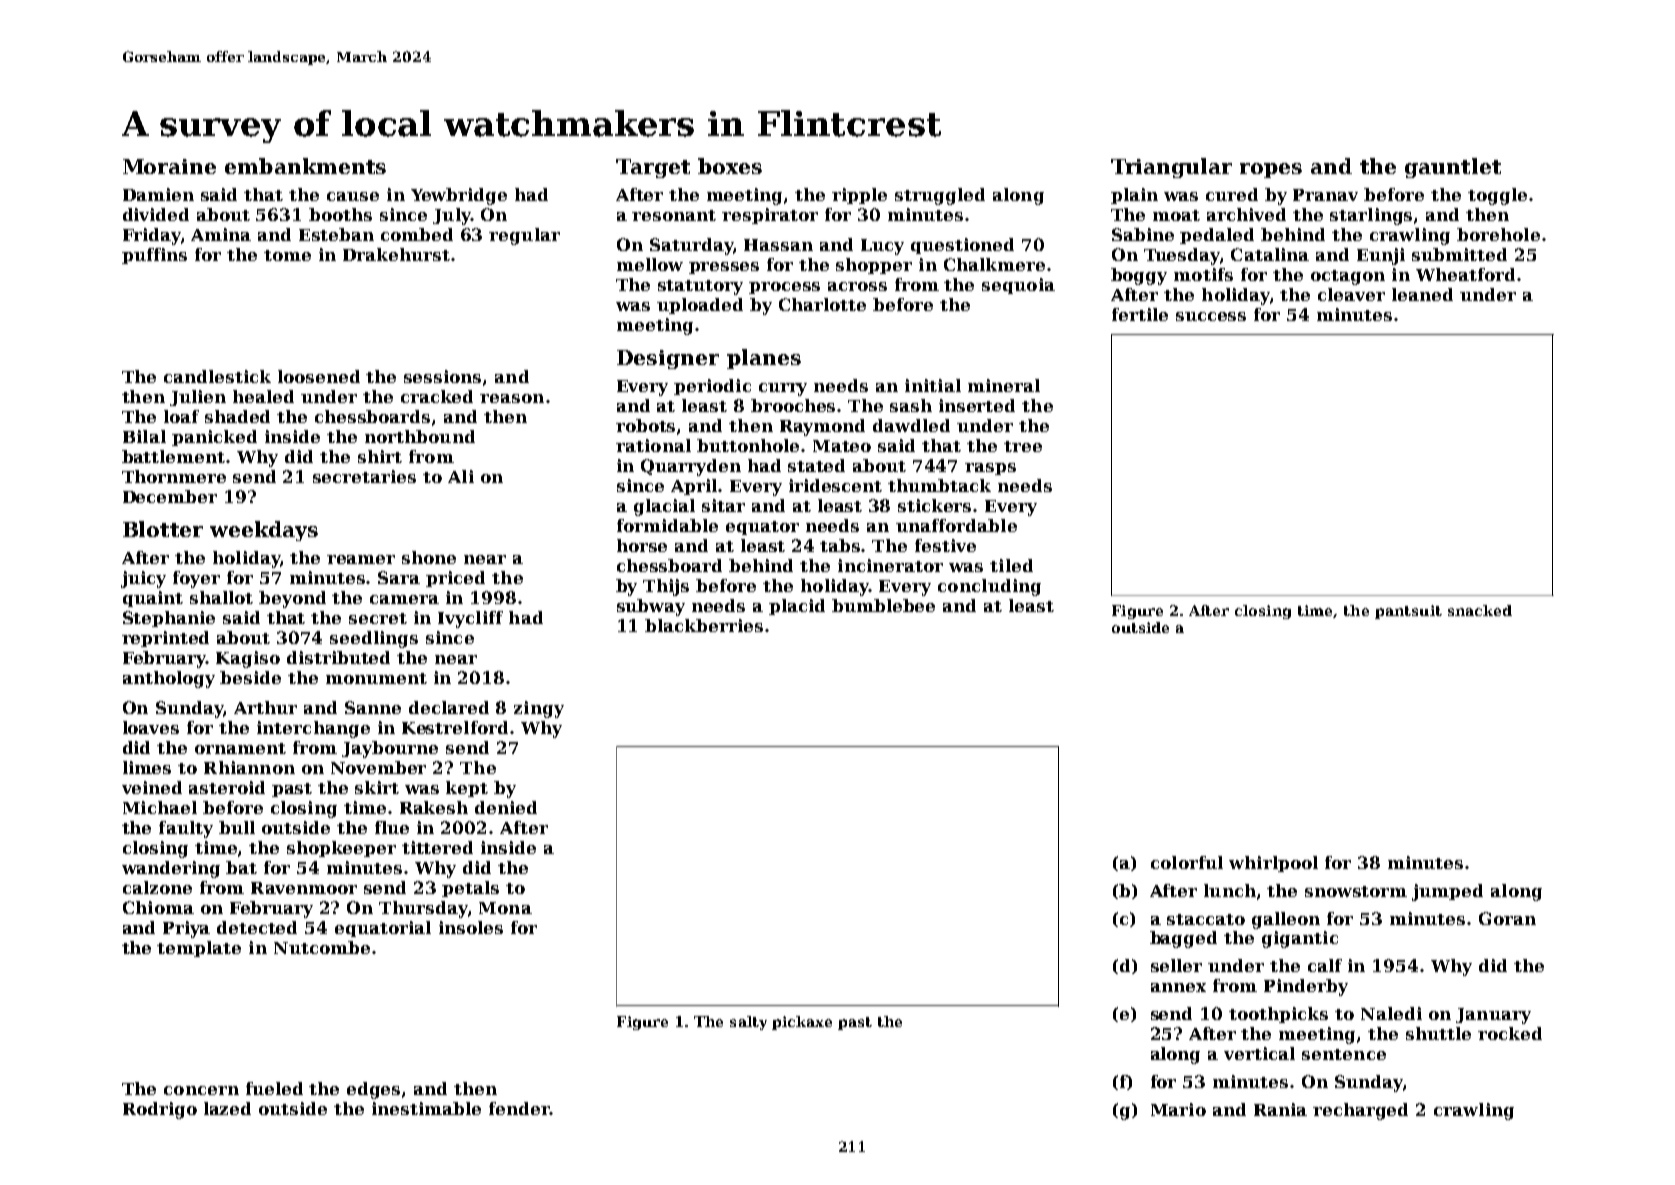 The height and width of the screenshot is (1185, 1675). Describe the element at coordinates (143, 579) in the screenshot. I see `juicy` at that location.
